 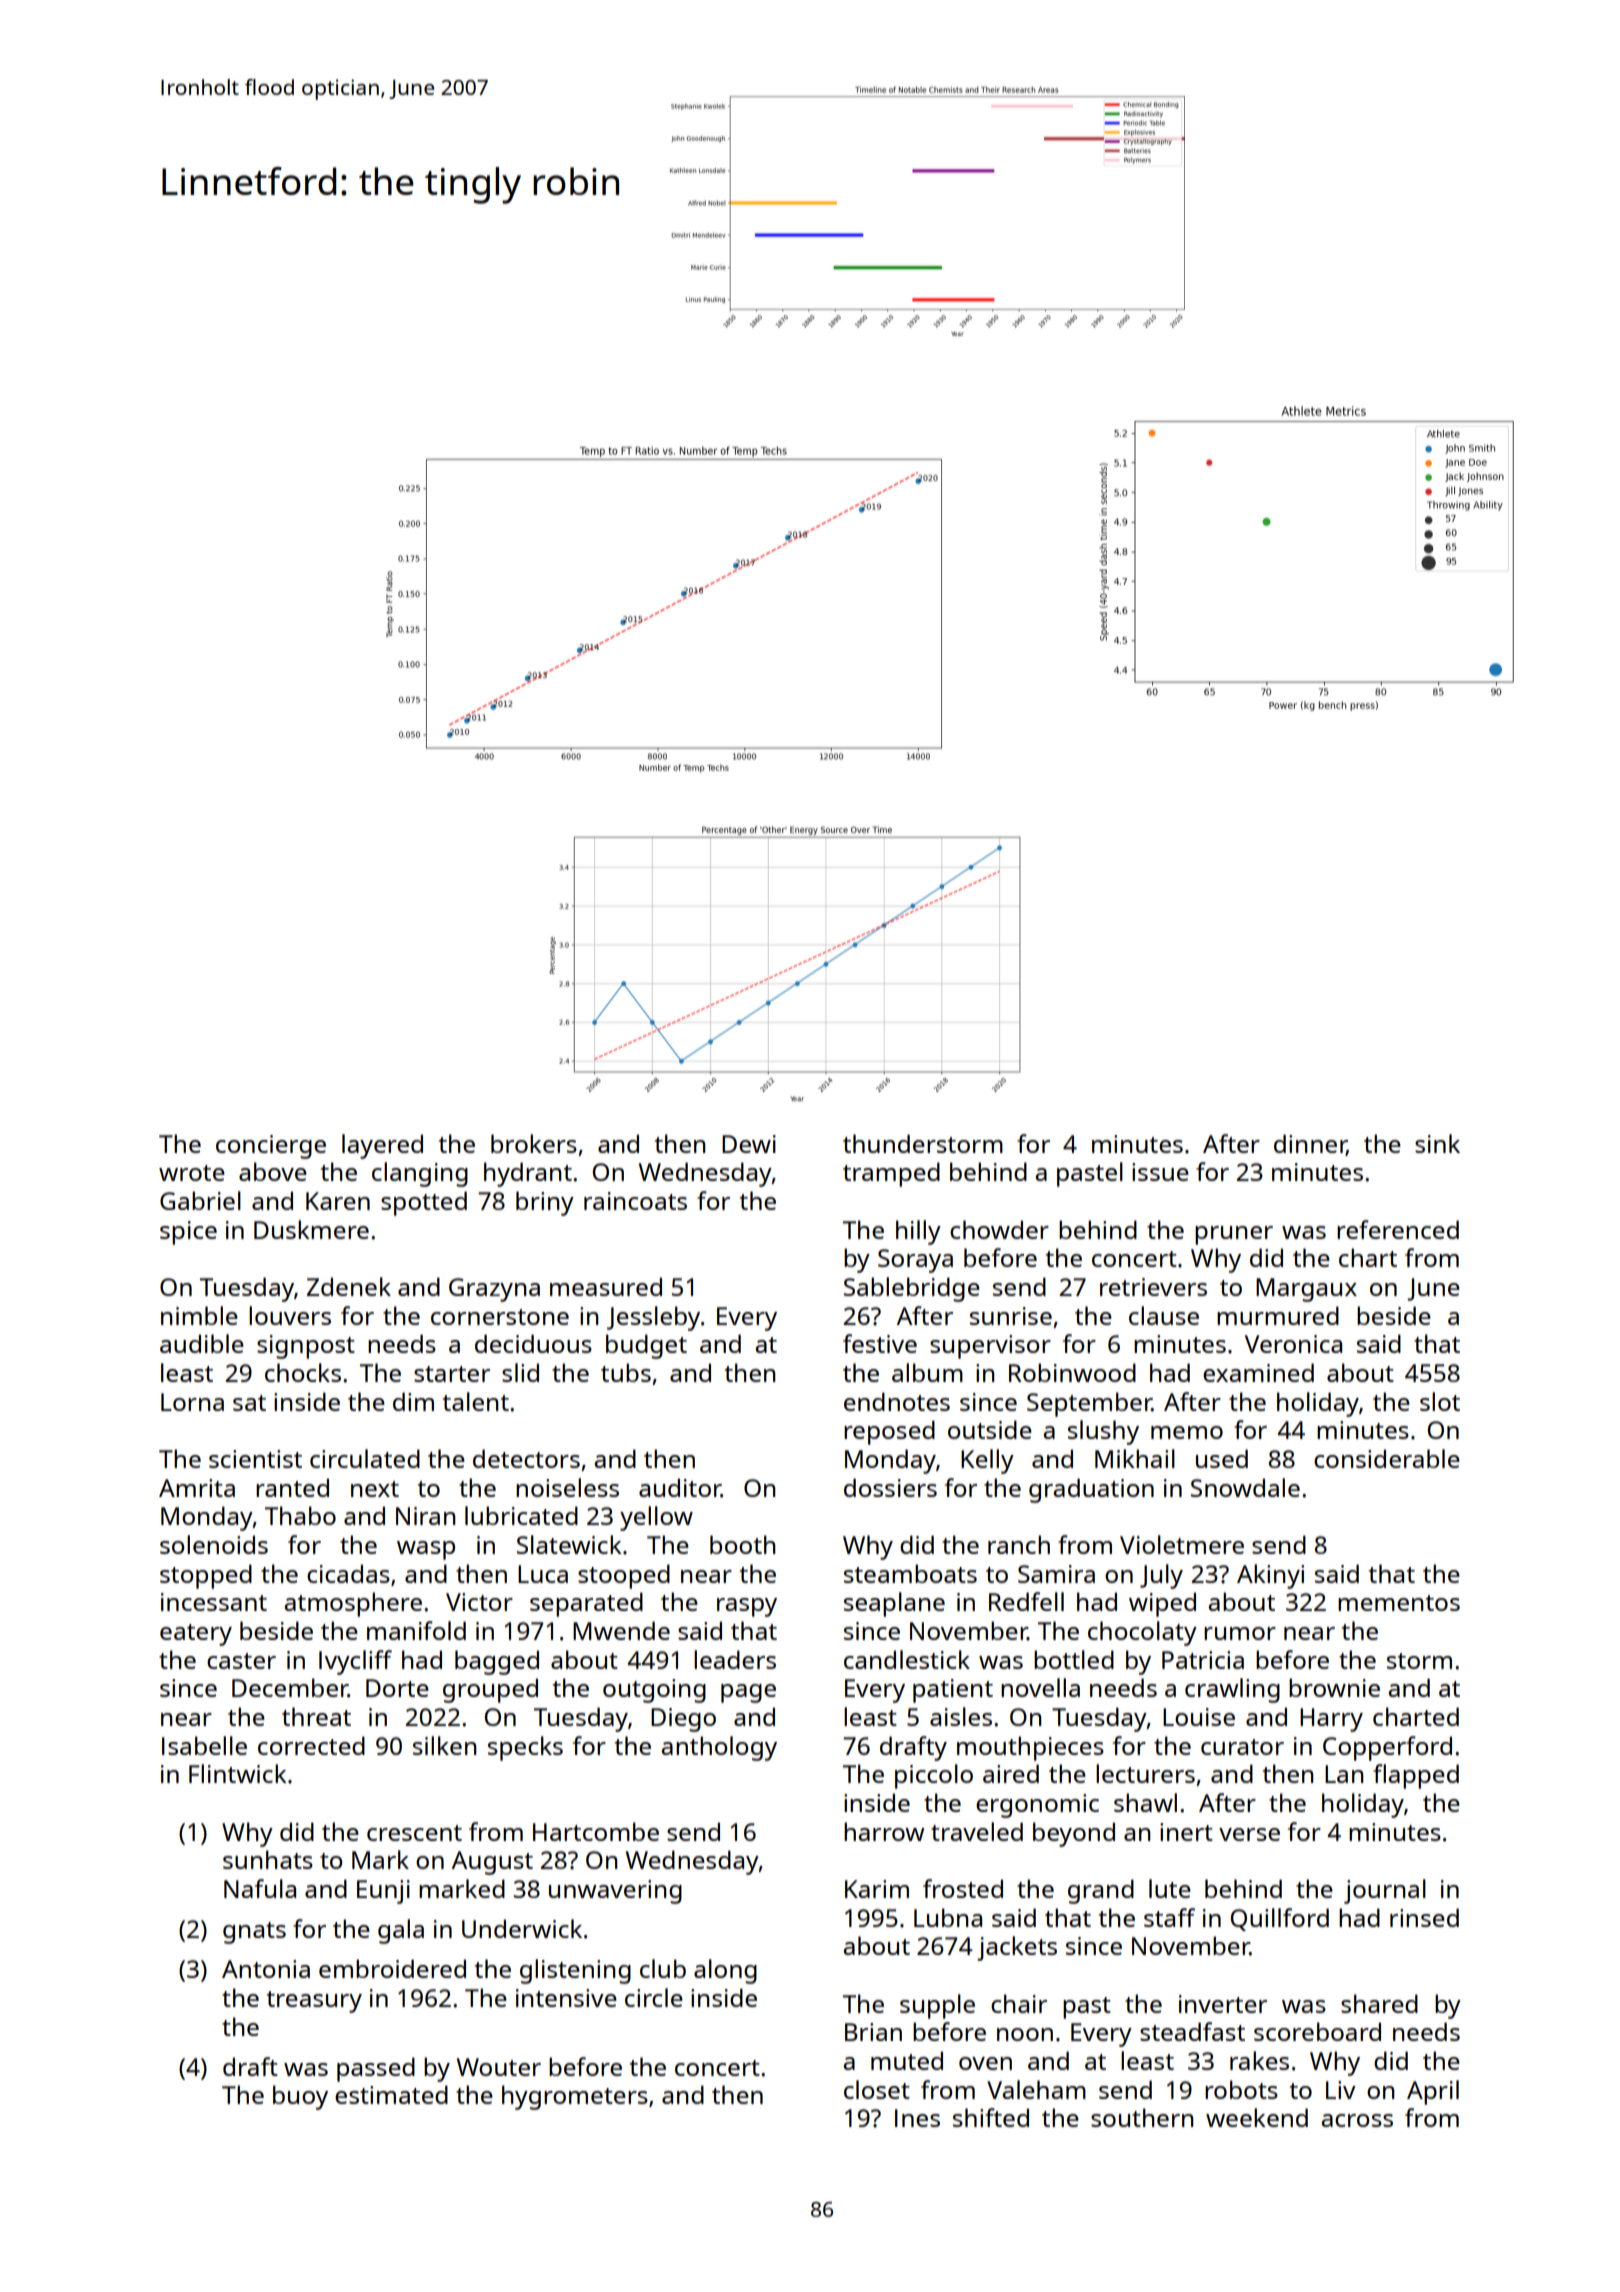 I want to click on tramped, so click(x=891, y=1174).
